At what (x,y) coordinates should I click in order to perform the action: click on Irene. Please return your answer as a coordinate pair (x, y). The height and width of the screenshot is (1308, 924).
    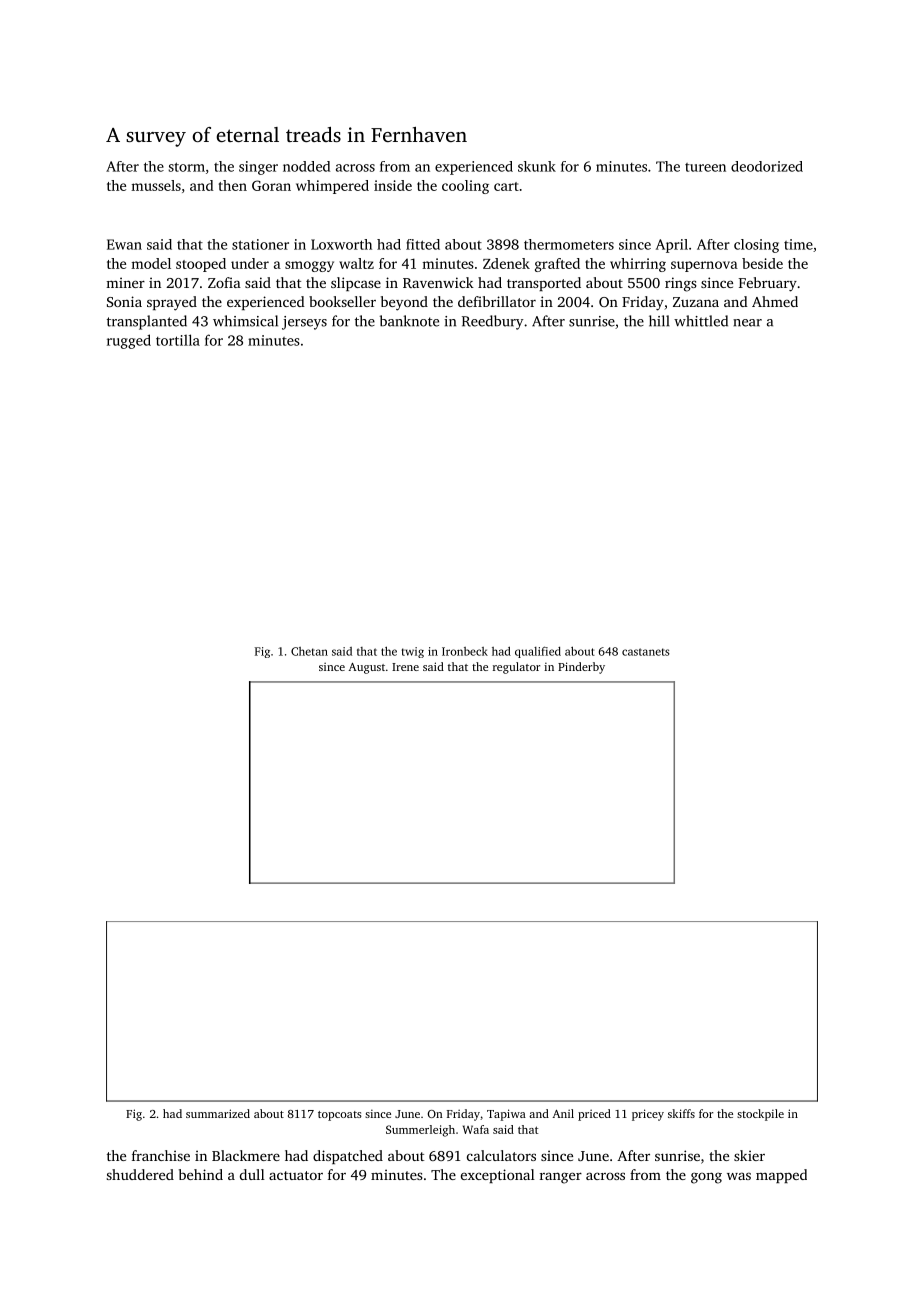
    Looking at the image, I should click on (405, 667).
